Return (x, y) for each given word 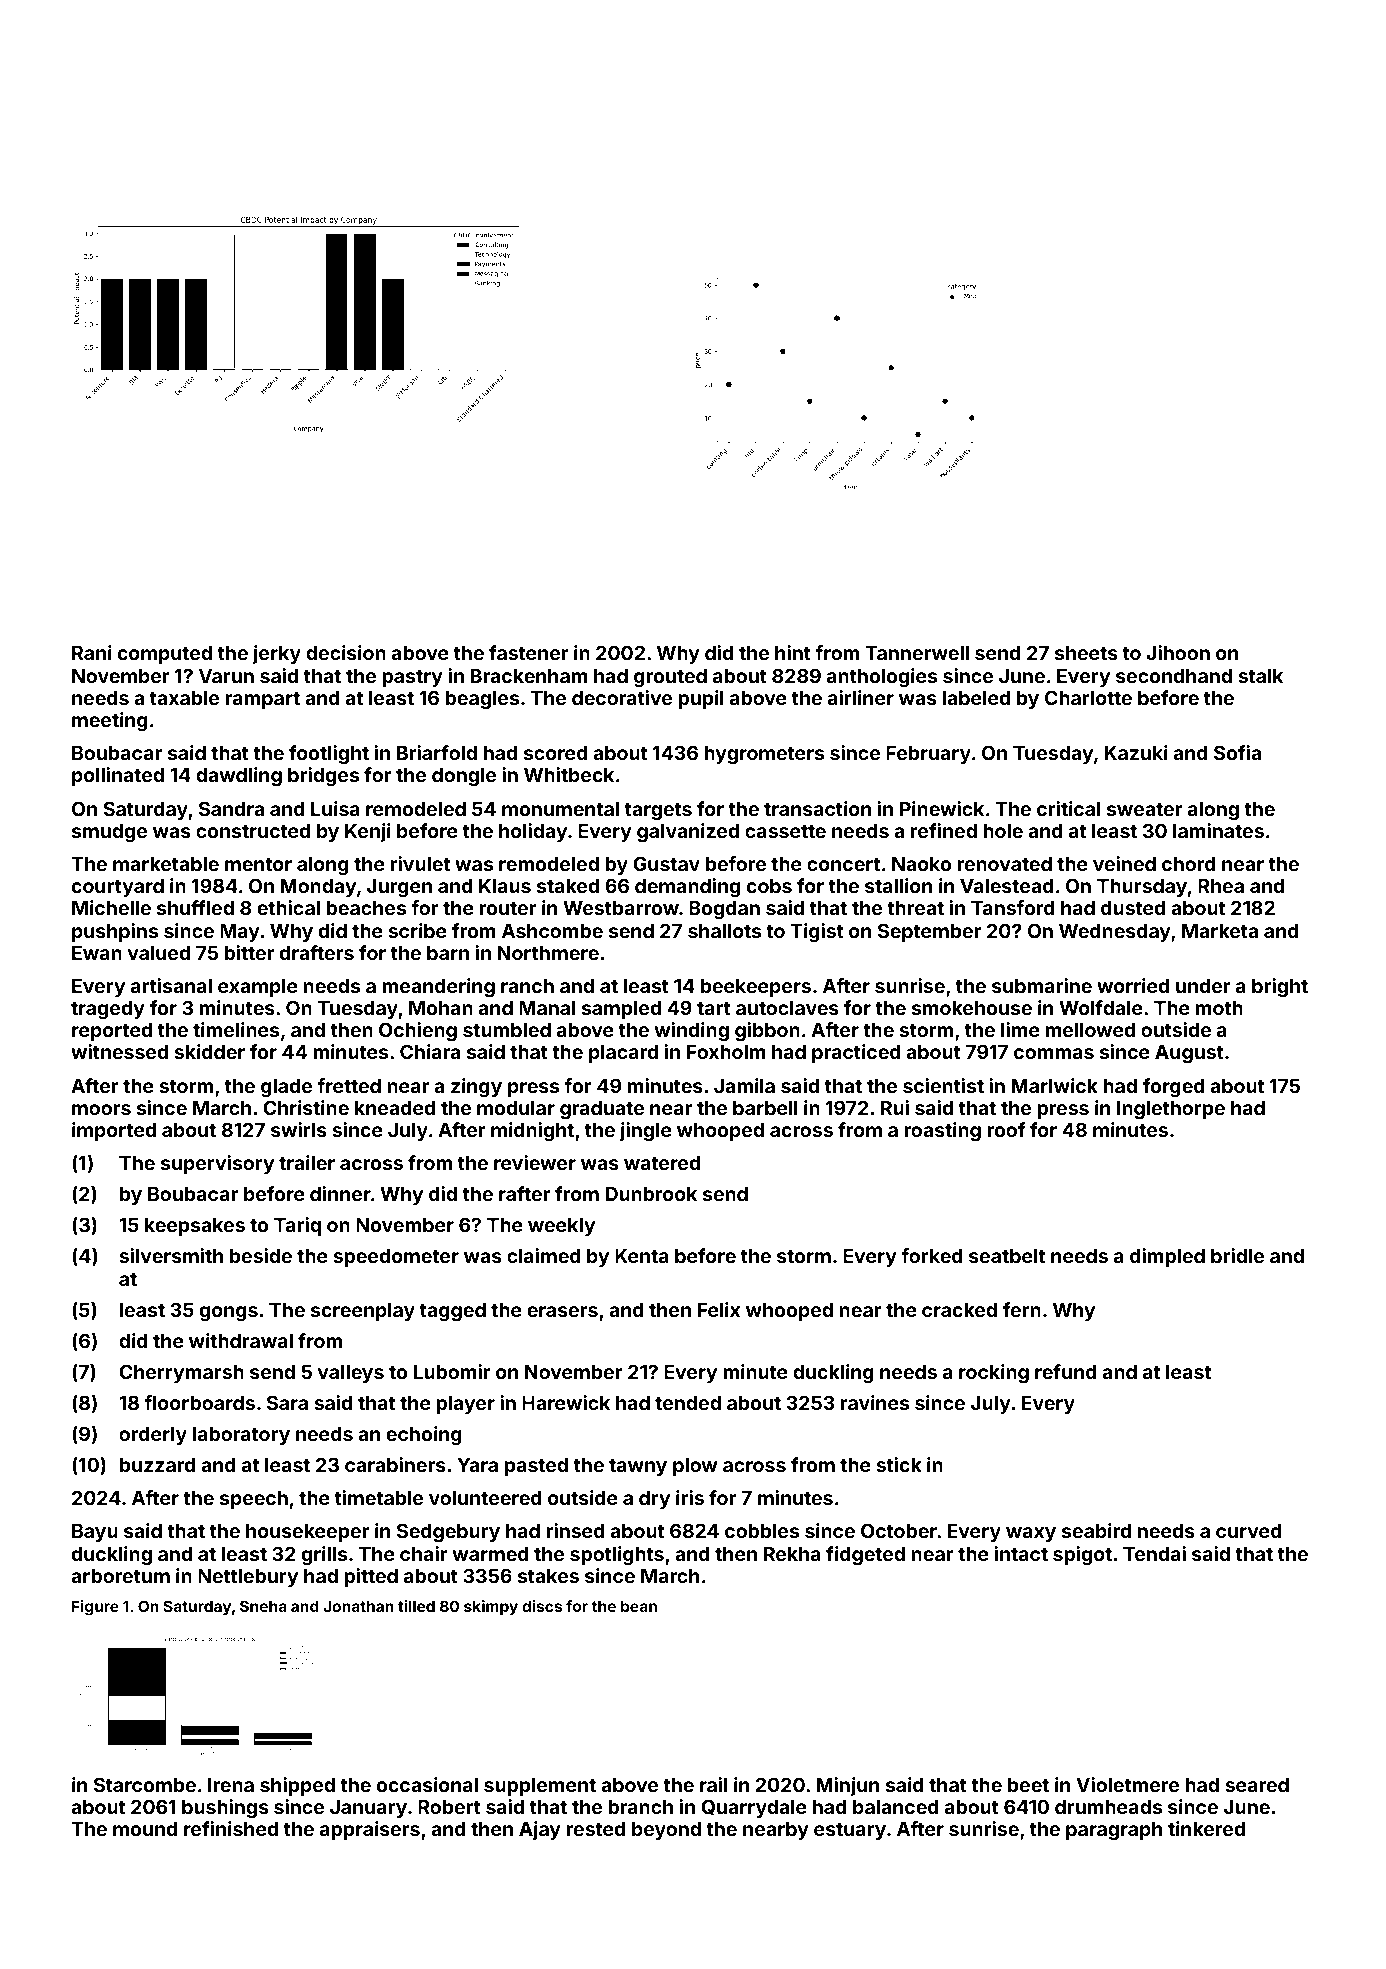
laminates (1218, 830)
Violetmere (1127, 1784)
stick (899, 1464)
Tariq (297, 1226)
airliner (861, 697)
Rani (91, 652)
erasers (562, 1311)
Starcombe (145, 1784)
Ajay (540, 1830)
